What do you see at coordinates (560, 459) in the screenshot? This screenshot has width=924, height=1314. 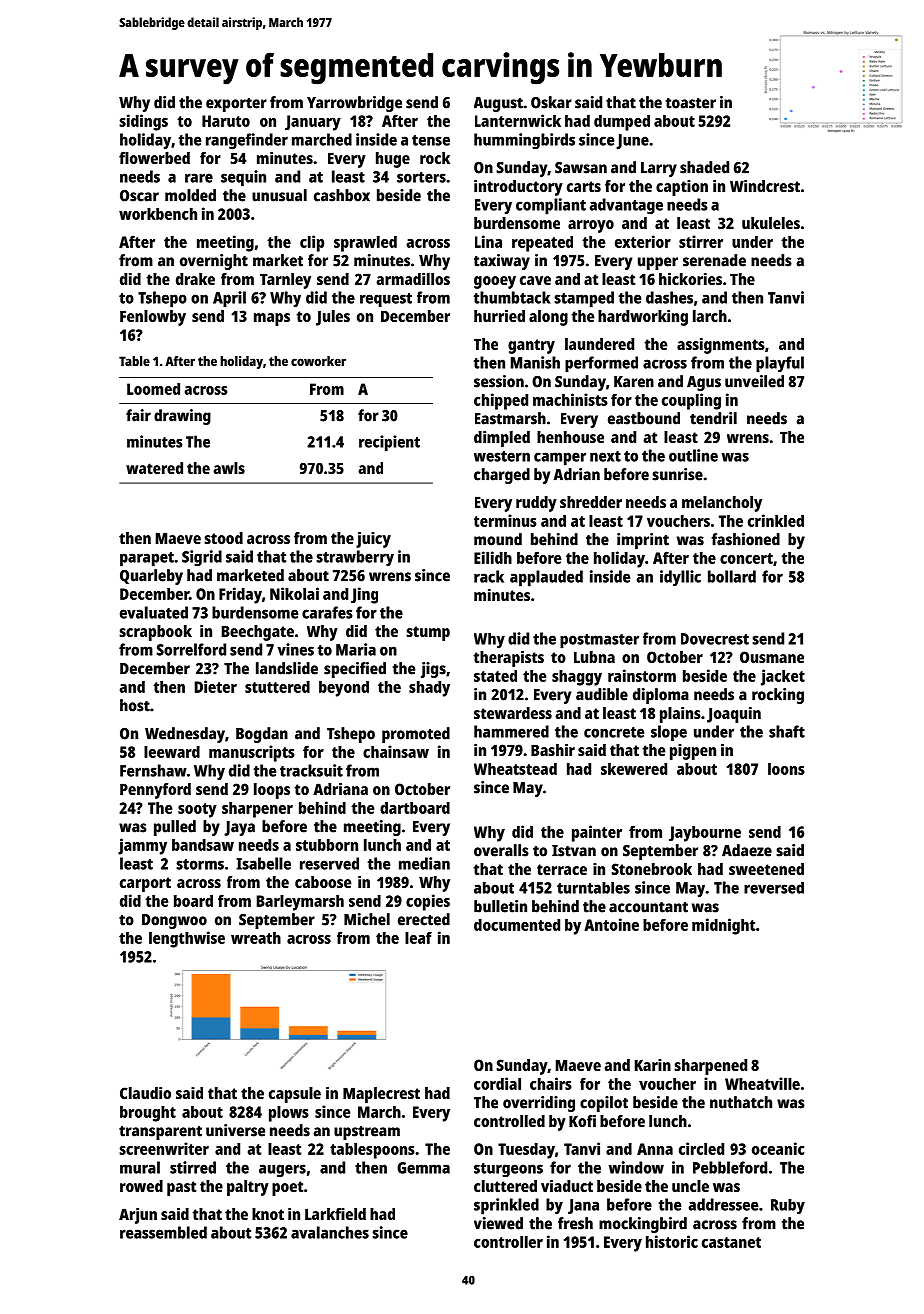 I see `camper` at bounding box center [560, 459].
